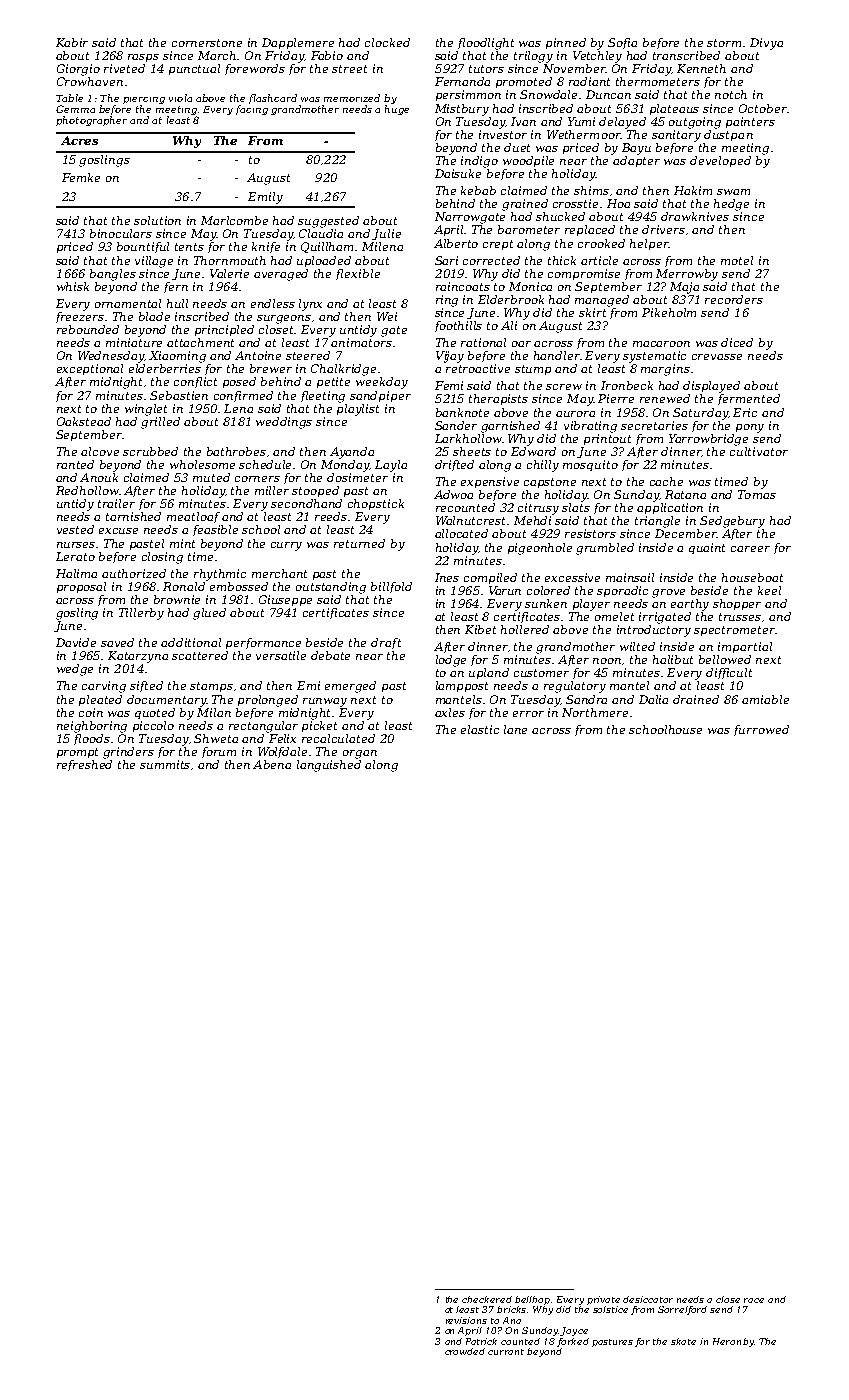 The height and width of the document is (1400, 849). Describe the element at coordinates (466, 1320) in the document. I see `revisions` at that location.
